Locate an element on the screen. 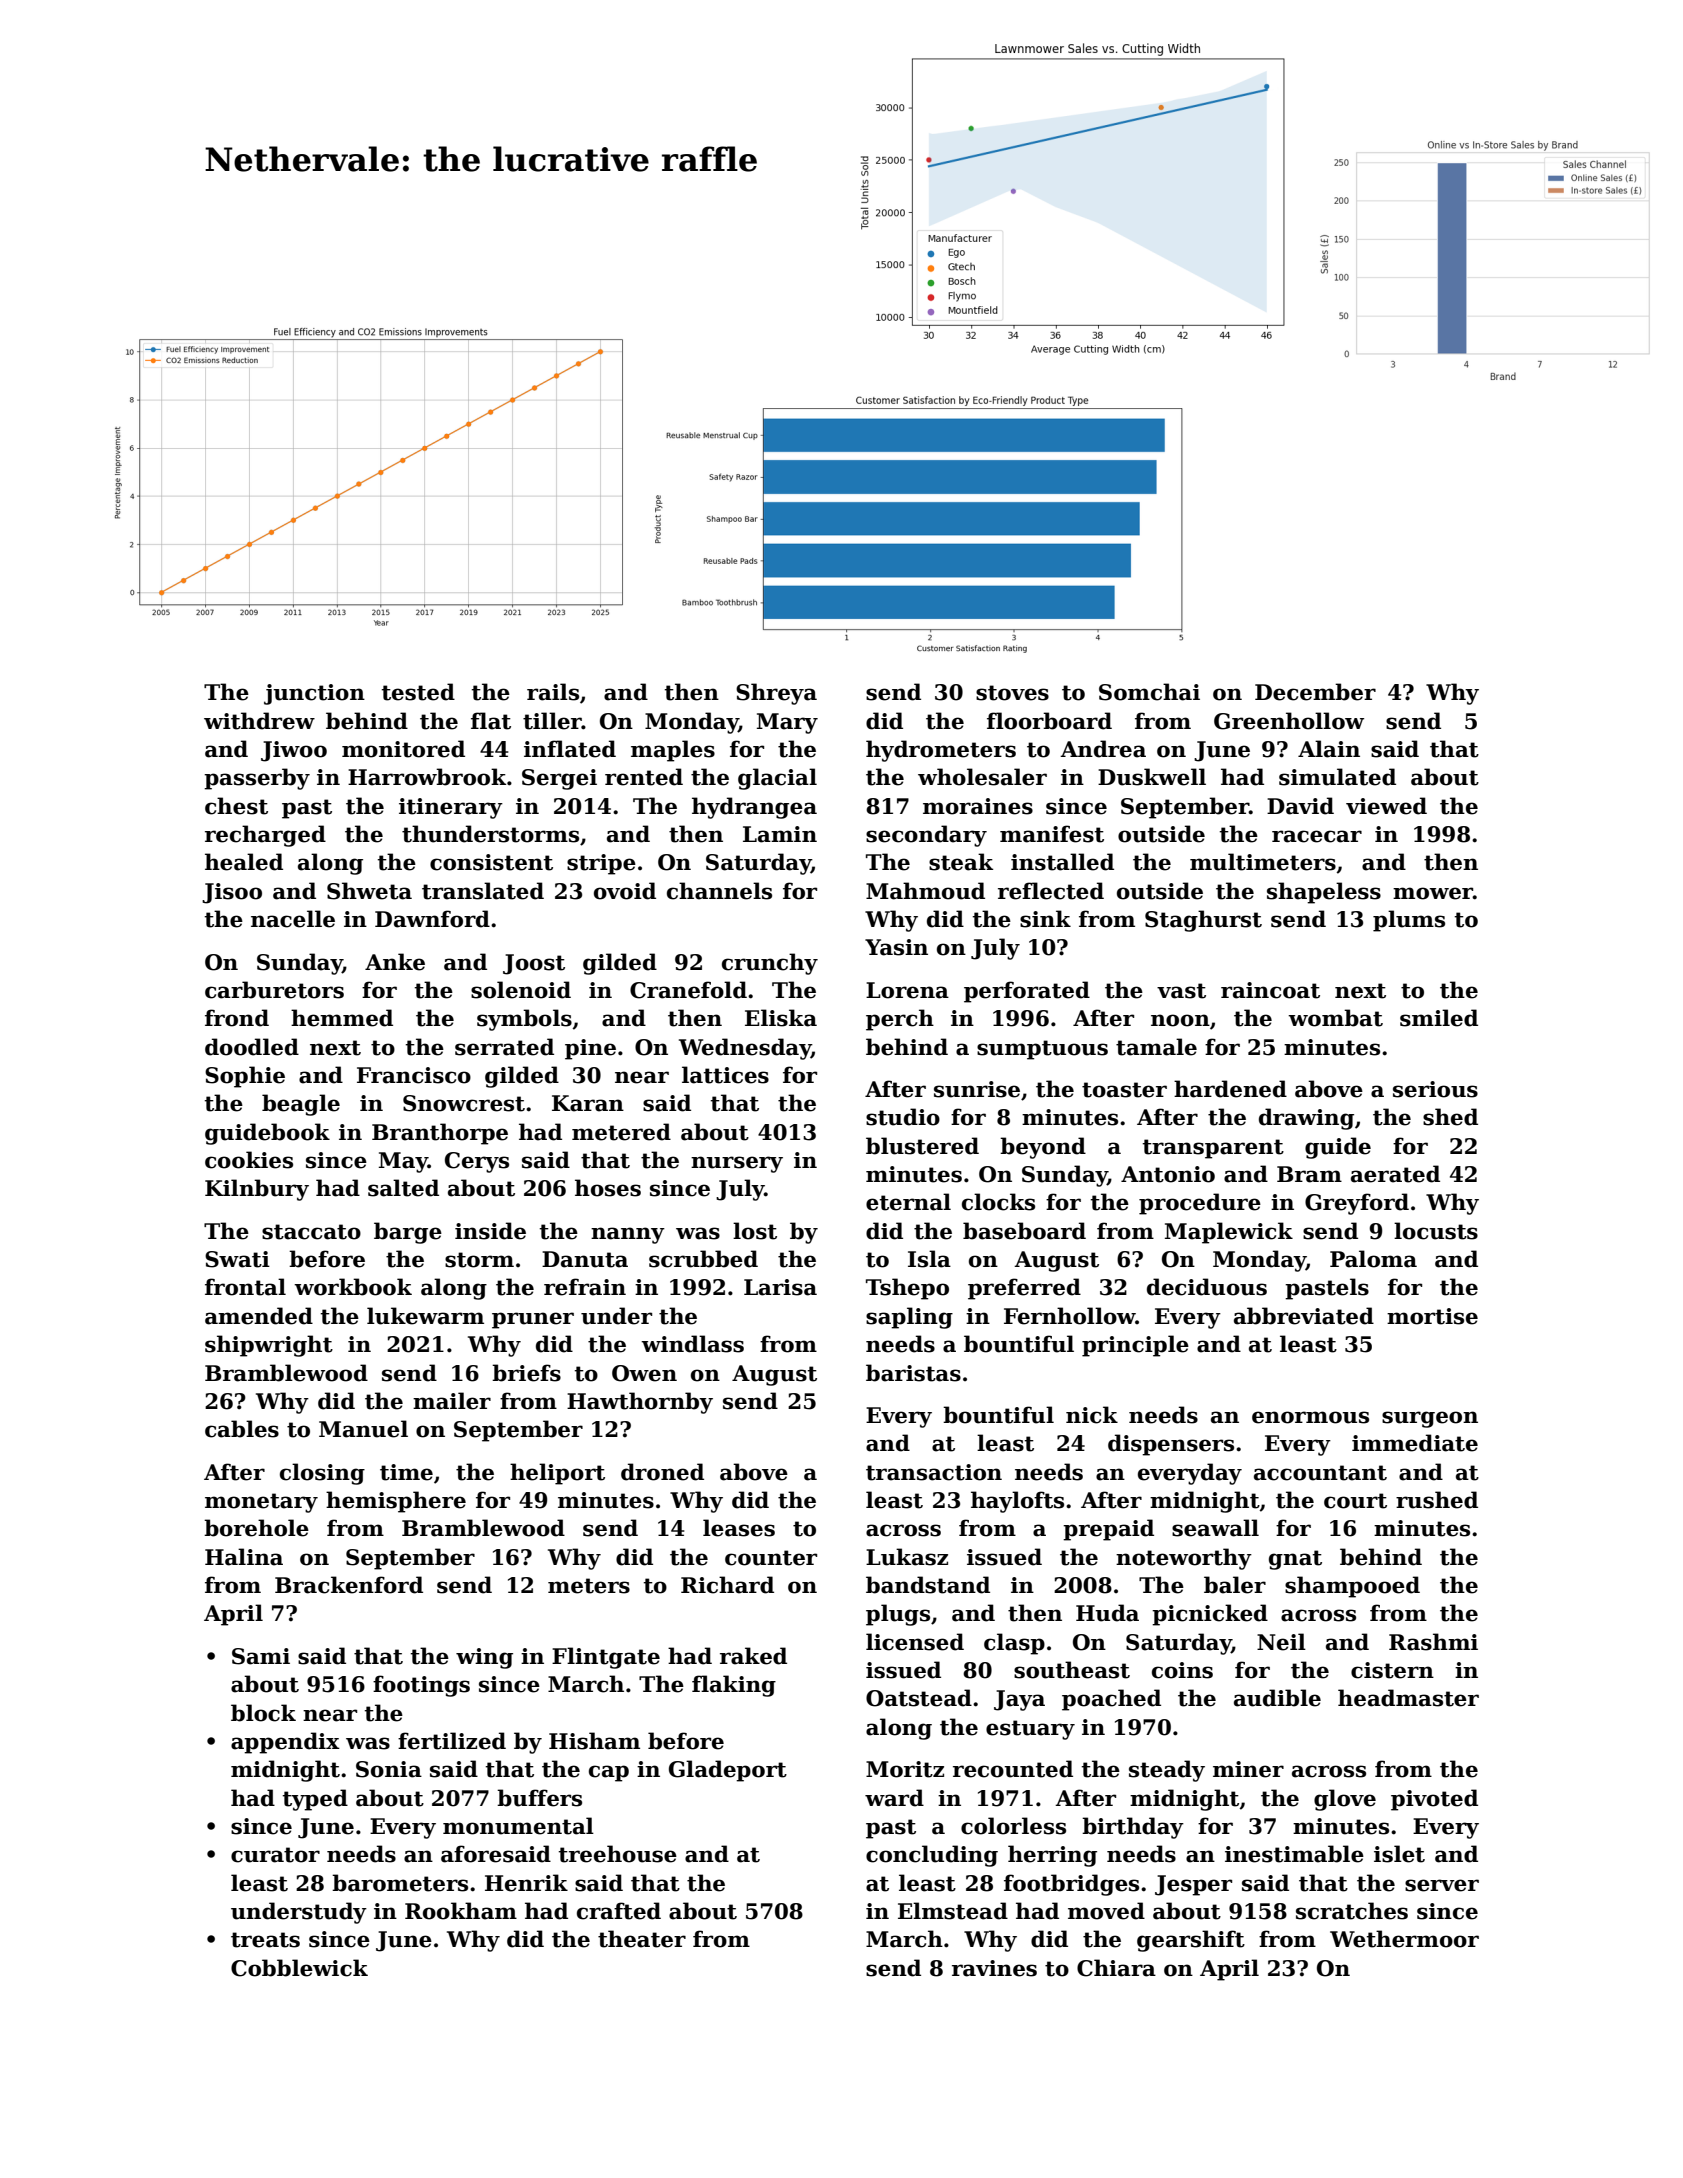 The height and width of the screenshot is (2178, 1683). dispensers is located at coordinates (1171, 1445).
